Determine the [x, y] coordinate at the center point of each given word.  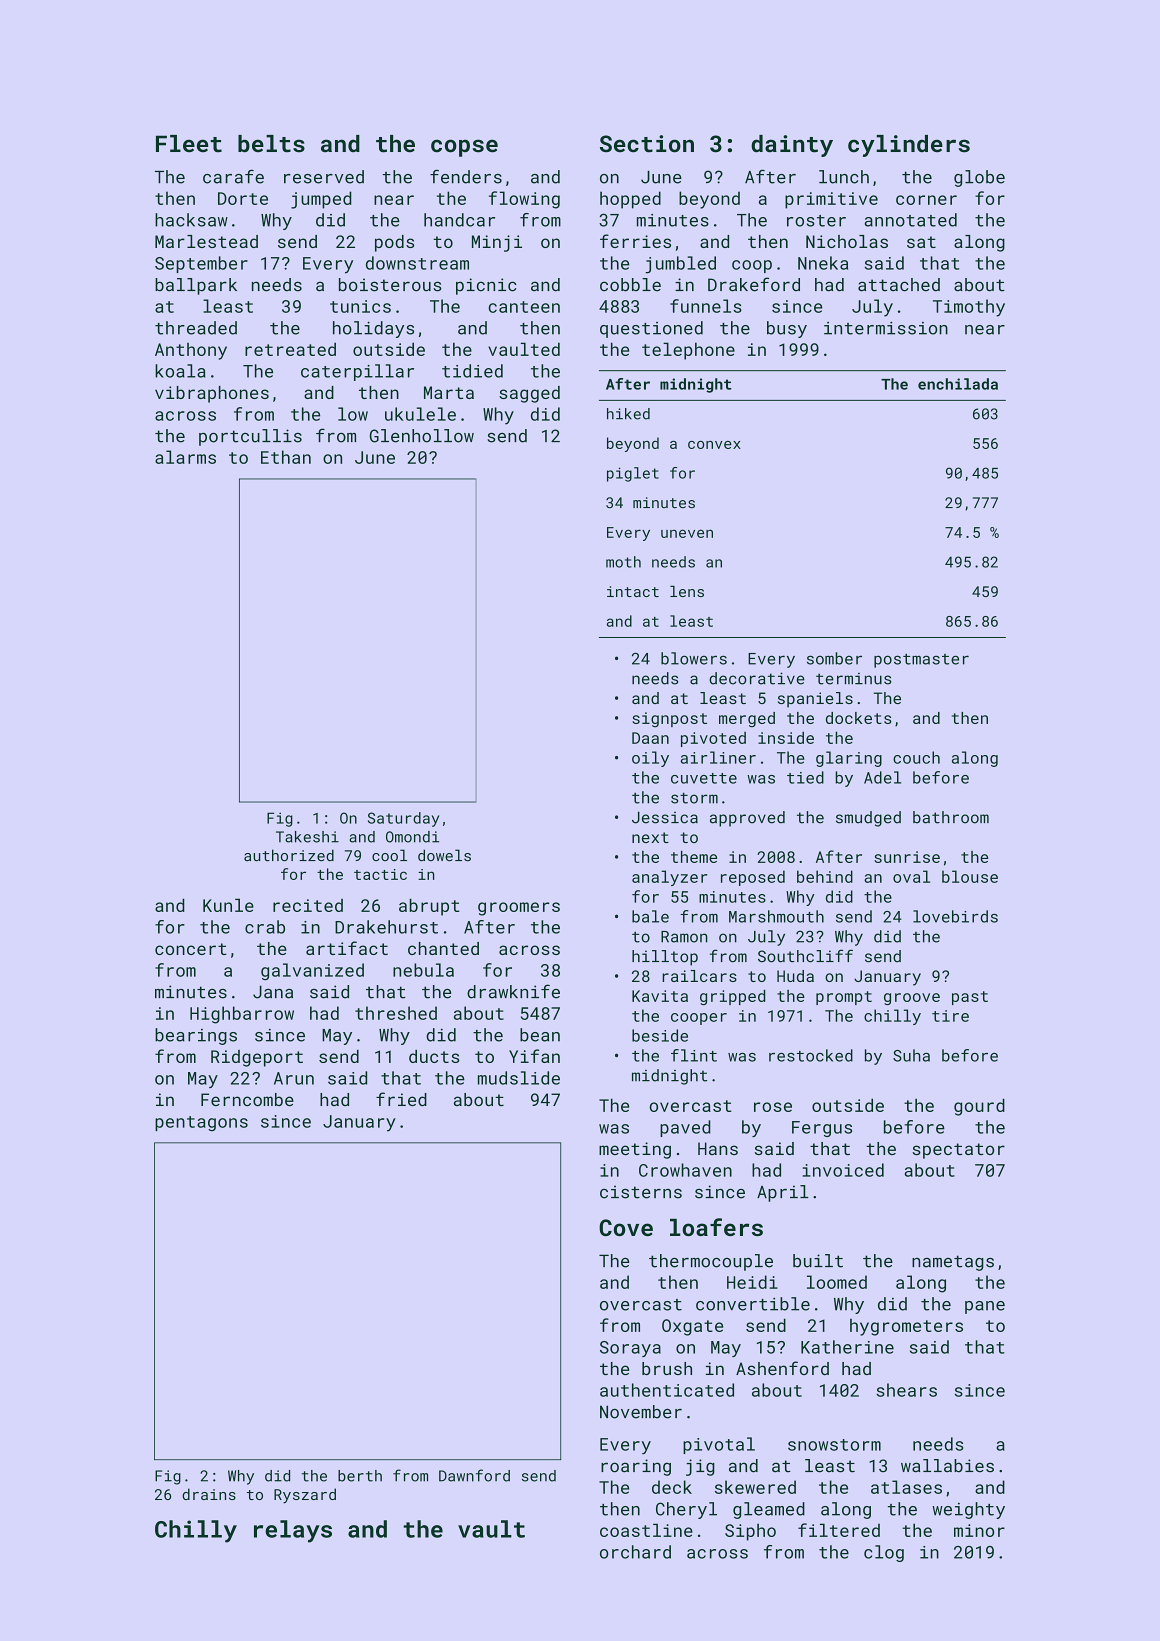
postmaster [921, 661]
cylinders [909, 146]
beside [660, 1035]
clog [884, 1553]
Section [647, 144]
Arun [294, 1078]
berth [360, 1476]
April [782, 1193]
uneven [687, 533]
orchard [635, 1552]
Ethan [286, 457]
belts [271, 144]
